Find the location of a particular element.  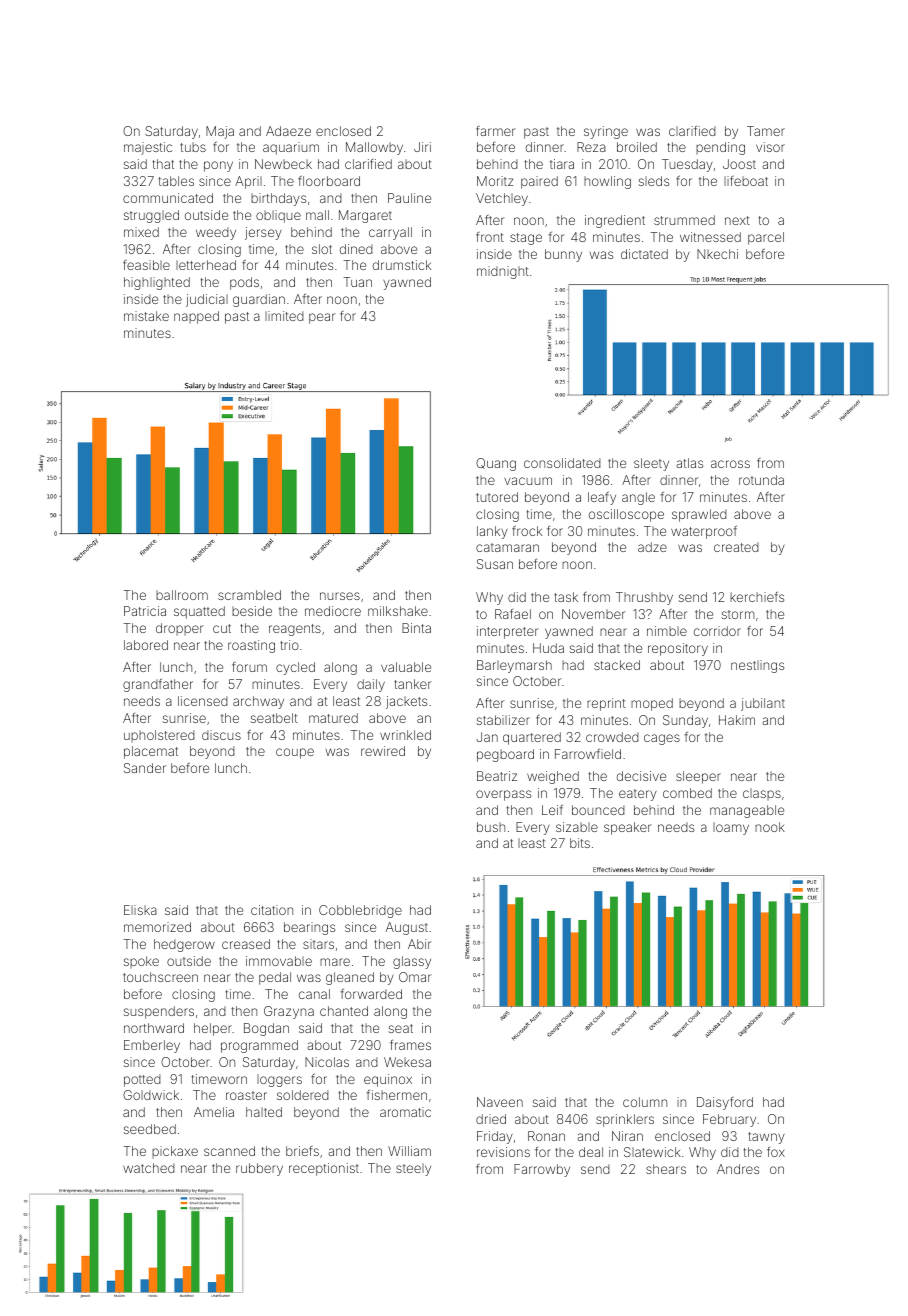

nestlings is located at coordinates (757, 666).
